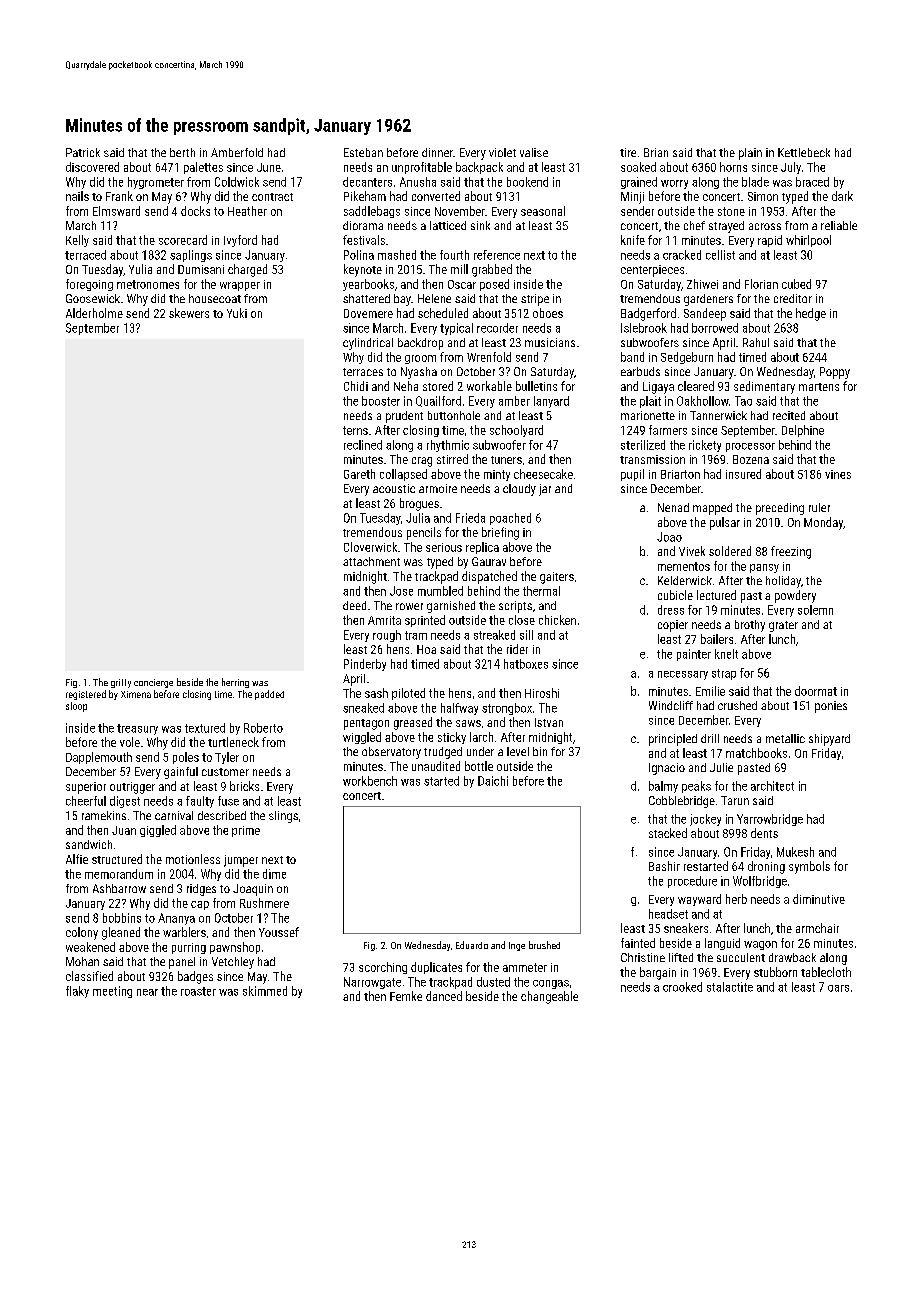  Describe the element at coordinates (717, 639) in the screenshot. I see `bailers` at that location.
